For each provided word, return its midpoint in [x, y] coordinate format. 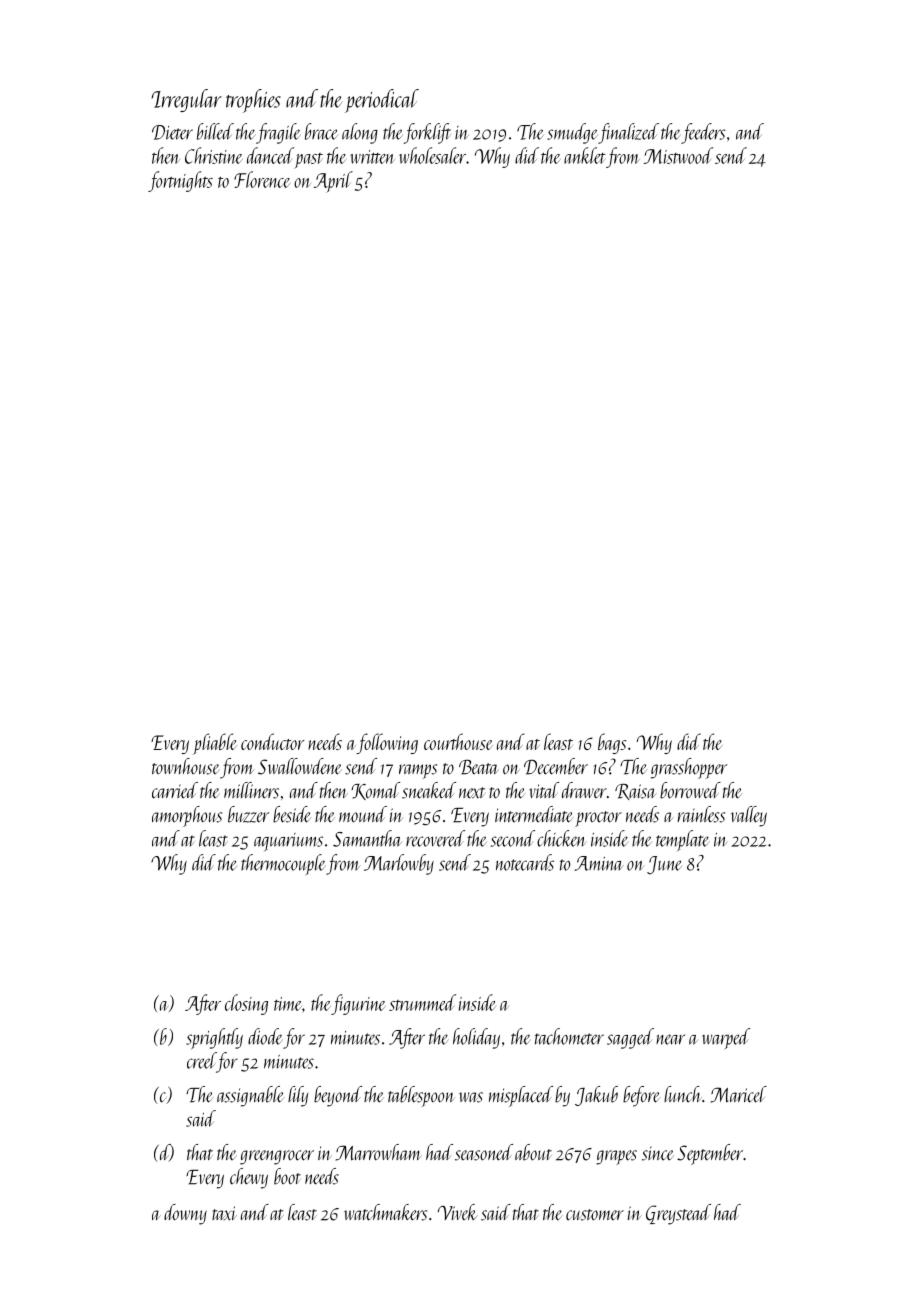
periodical [382, 101]
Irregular [187, 100]
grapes [616, 1157]
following [387, 743]
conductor [272, 741]
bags [612, 743]
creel [201, 1060]
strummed [422, 1002]
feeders [703, 133]
